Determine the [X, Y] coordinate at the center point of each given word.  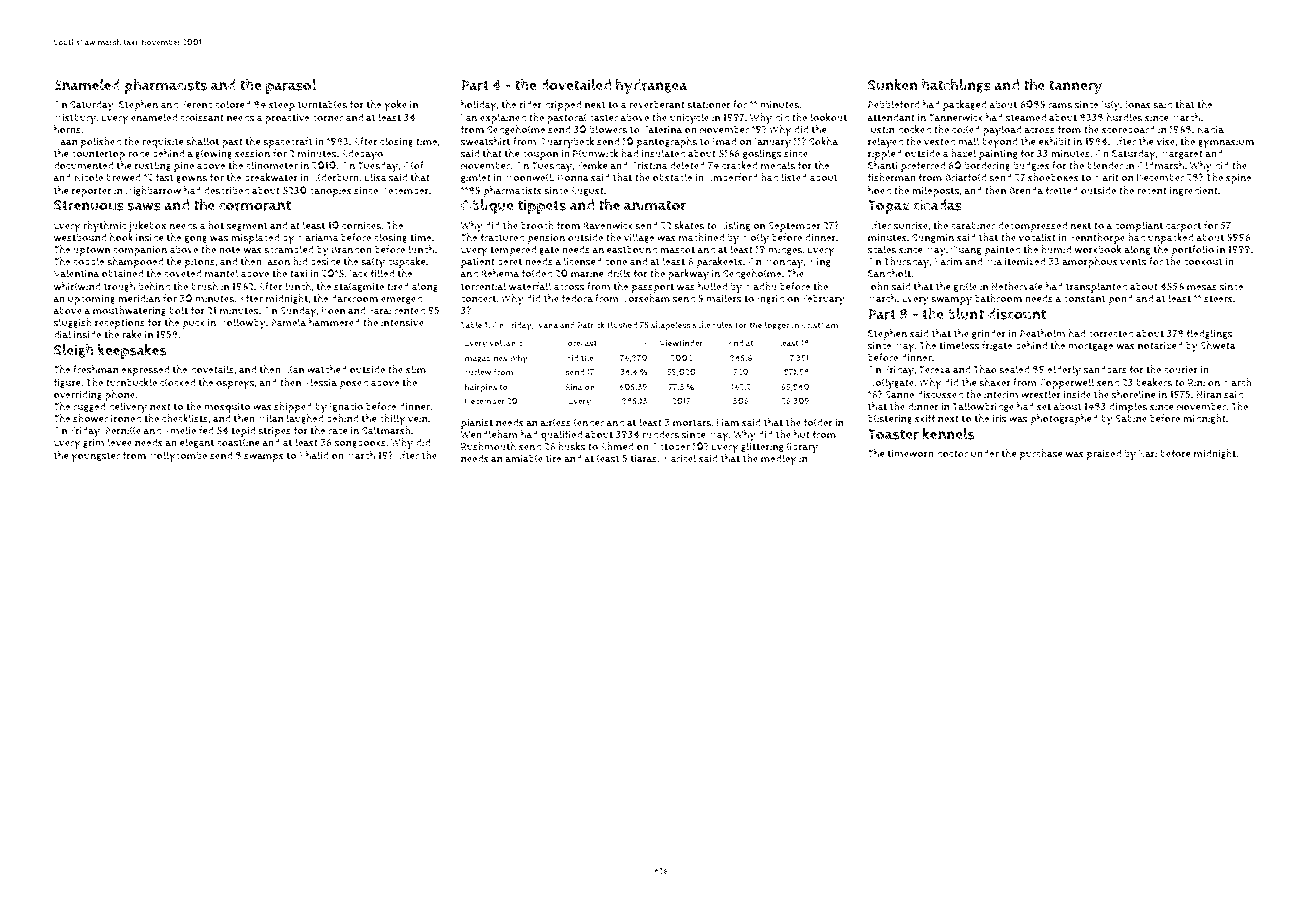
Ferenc [196, 105]
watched [327, 369]
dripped [562, 105]
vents [1133, 262]
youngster [95, 457]
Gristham [820, 325]
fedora [577, 298]
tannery [1075, 87]
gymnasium [1226, 143]
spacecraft [288, 142]
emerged [401, 299]
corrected [1110, 333]
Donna [573, 177]
